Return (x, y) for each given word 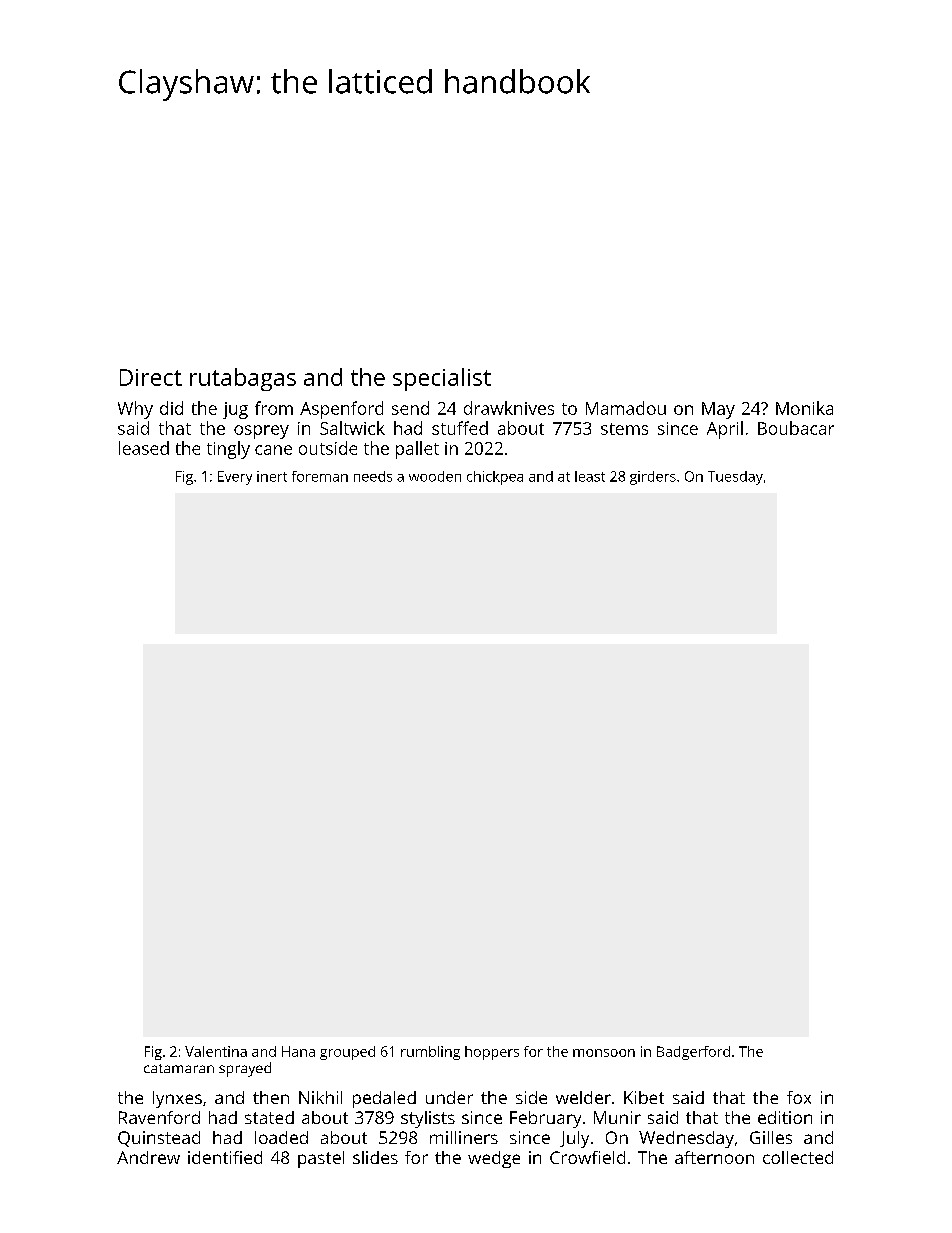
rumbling (430, 1053)
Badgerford (693, 1053)
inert (272, 476)
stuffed (460, 428)
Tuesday (735, 478)
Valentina (216, 1051)
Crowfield (587, 1157)
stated (269, 1117)
